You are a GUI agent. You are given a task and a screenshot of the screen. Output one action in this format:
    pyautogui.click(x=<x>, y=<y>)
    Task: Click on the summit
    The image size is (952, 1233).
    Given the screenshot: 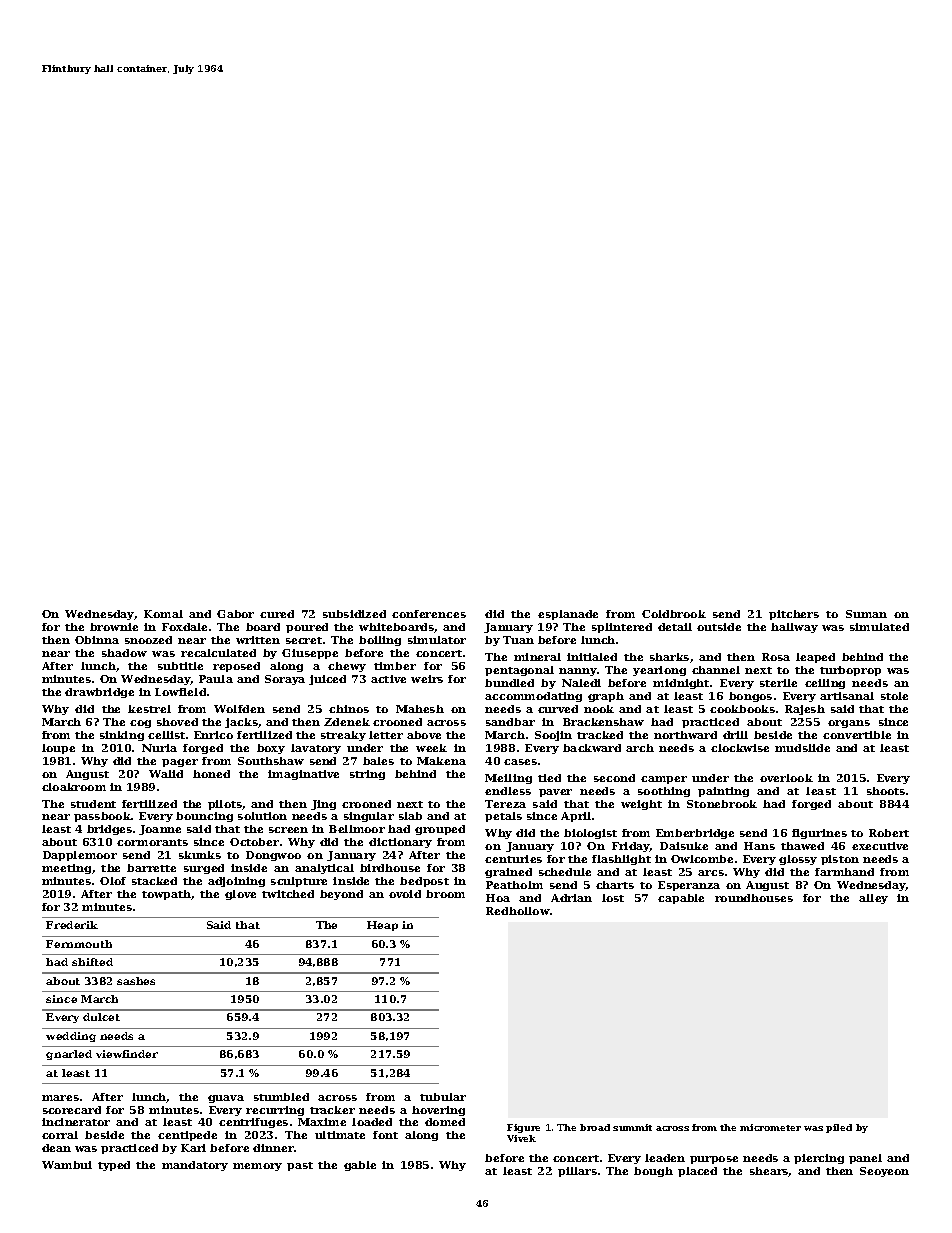 What is the action you would take?
    pyautogui.click(x=632, y=1127)
